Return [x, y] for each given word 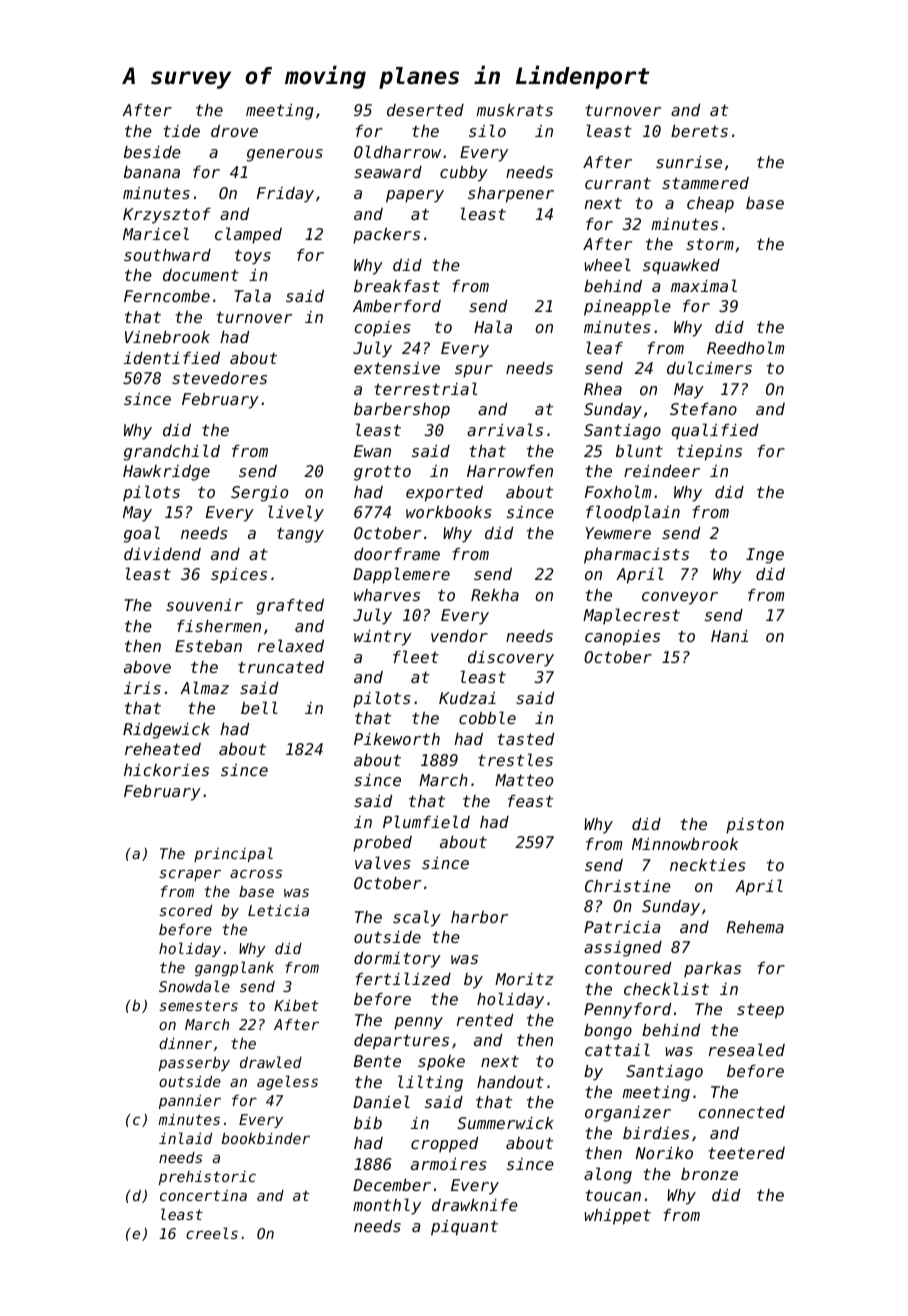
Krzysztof [167, 216]
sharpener [511, 195]
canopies [622, 638]
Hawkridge [166, 473]
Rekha [495, 595]
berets [699, 131]
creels [212, 1233]
